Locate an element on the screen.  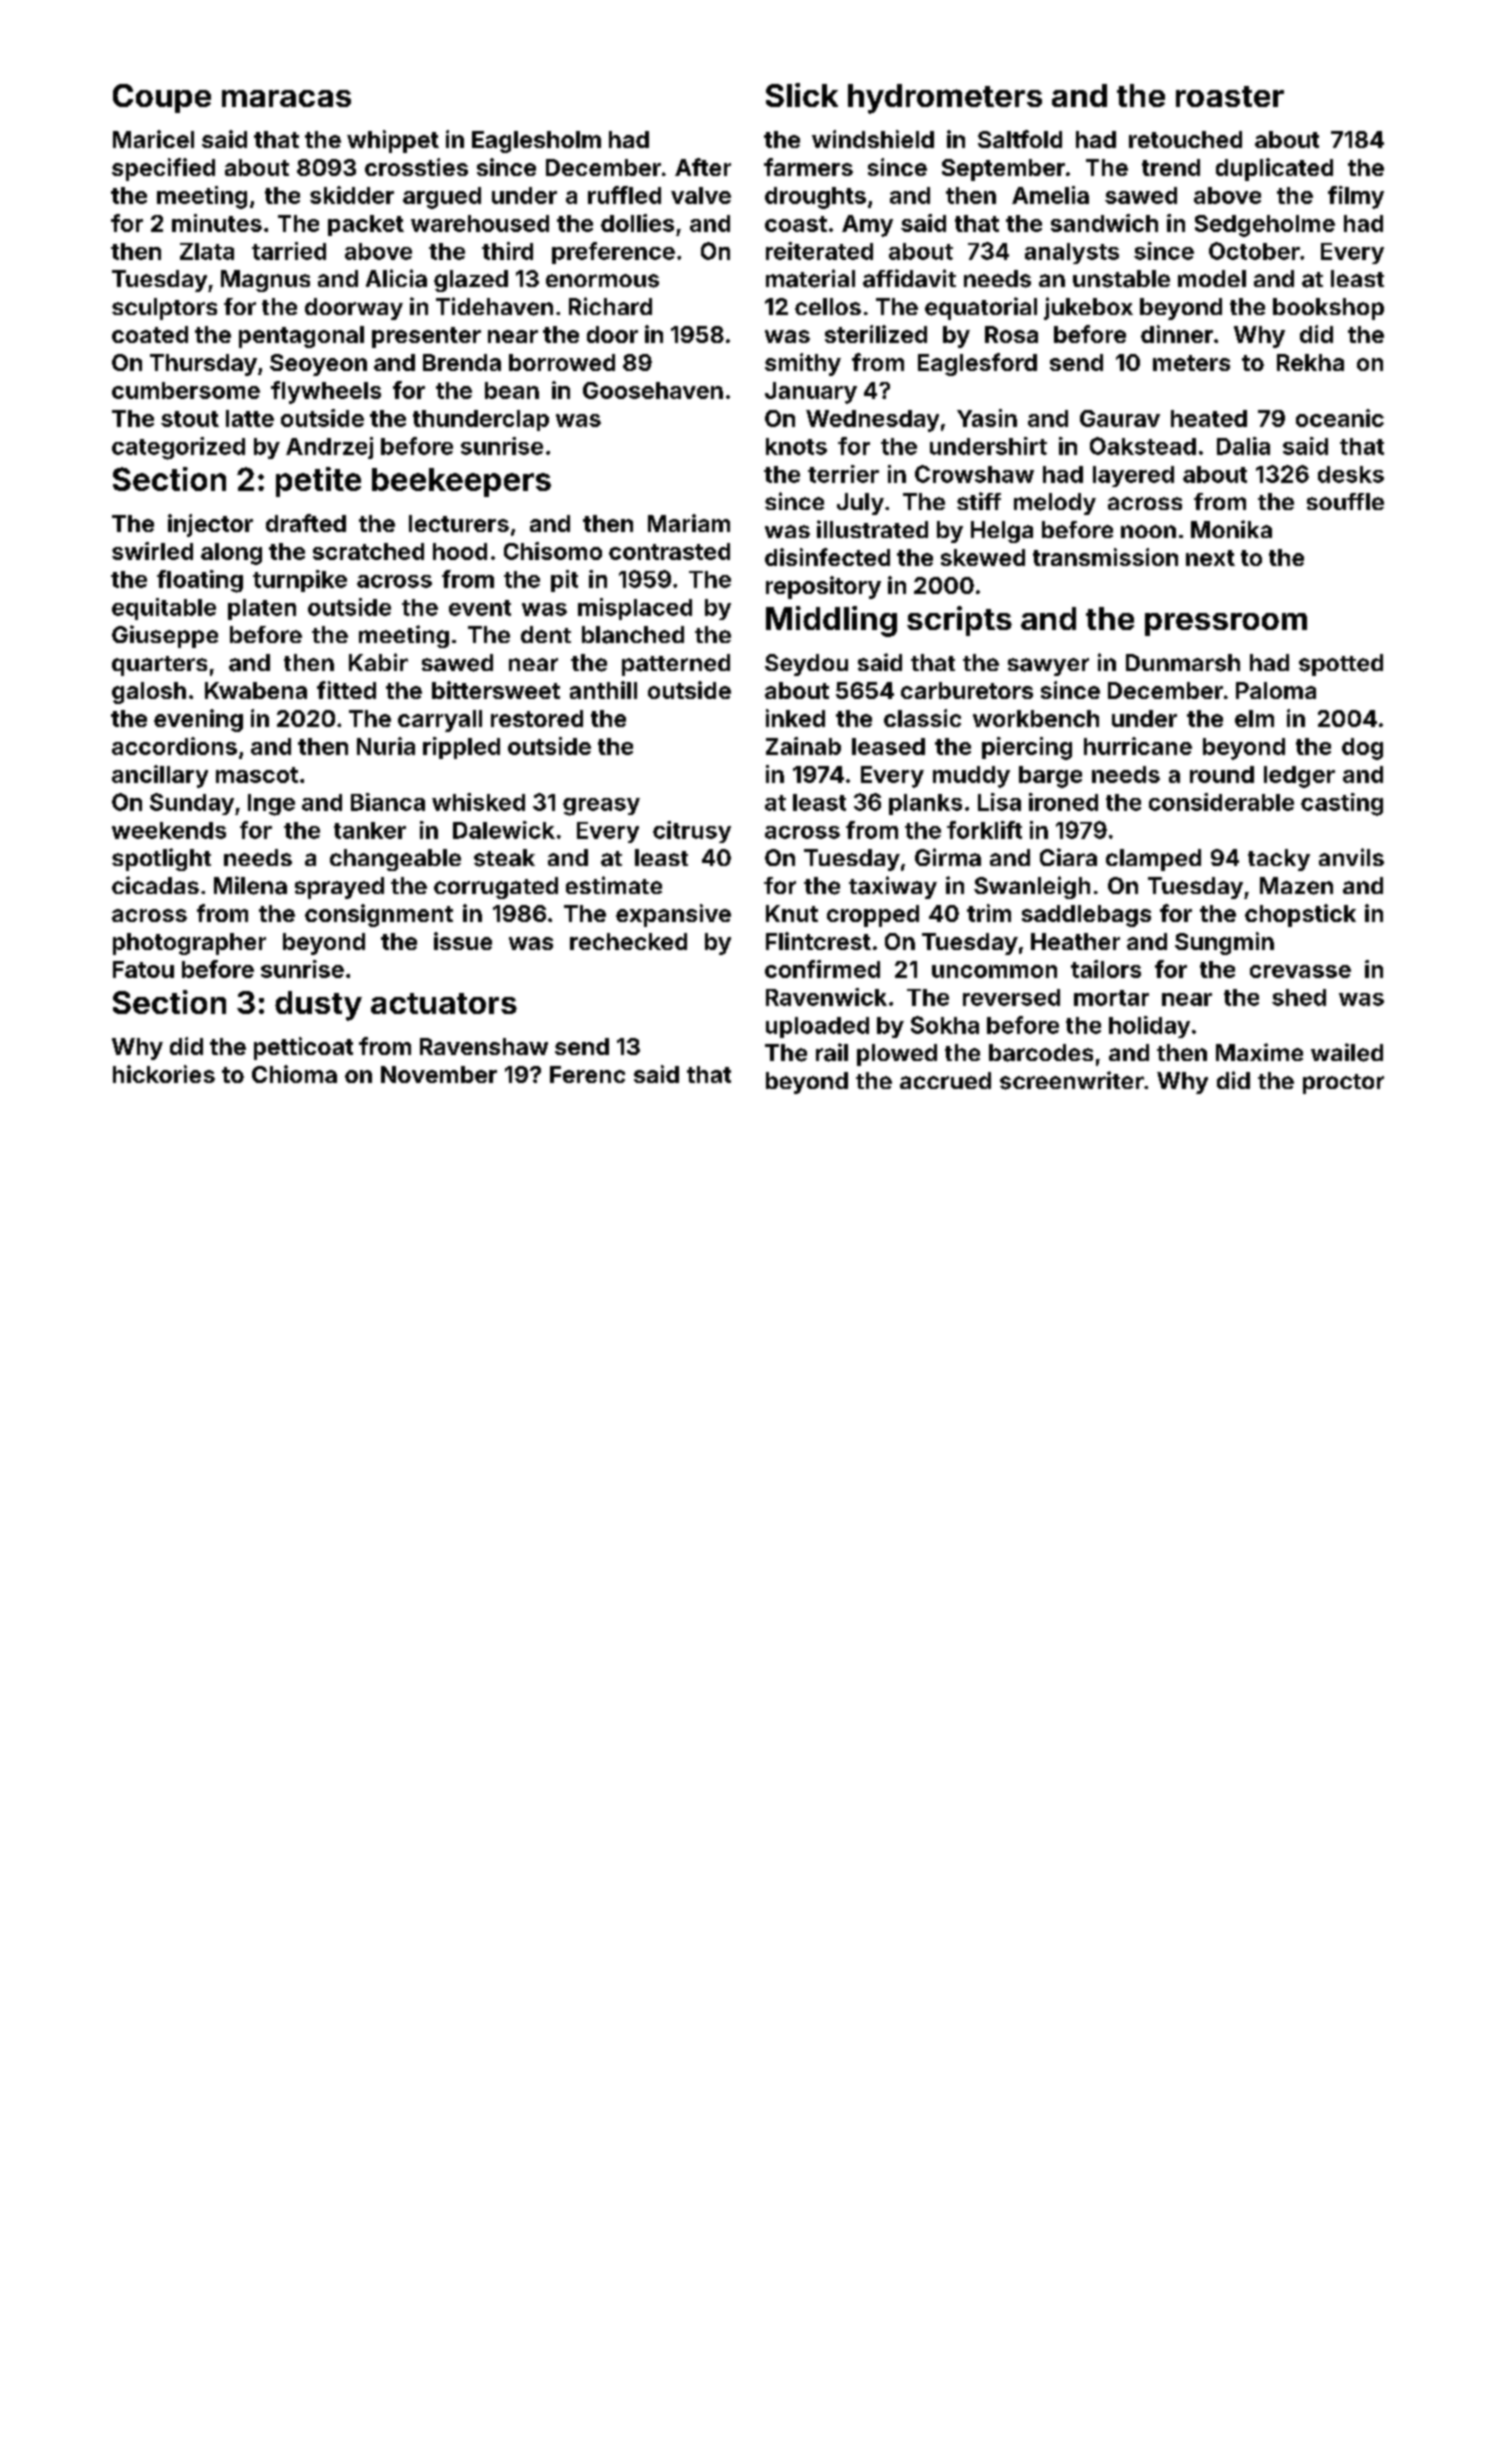
maracas is located at coordinates (286, 98).
